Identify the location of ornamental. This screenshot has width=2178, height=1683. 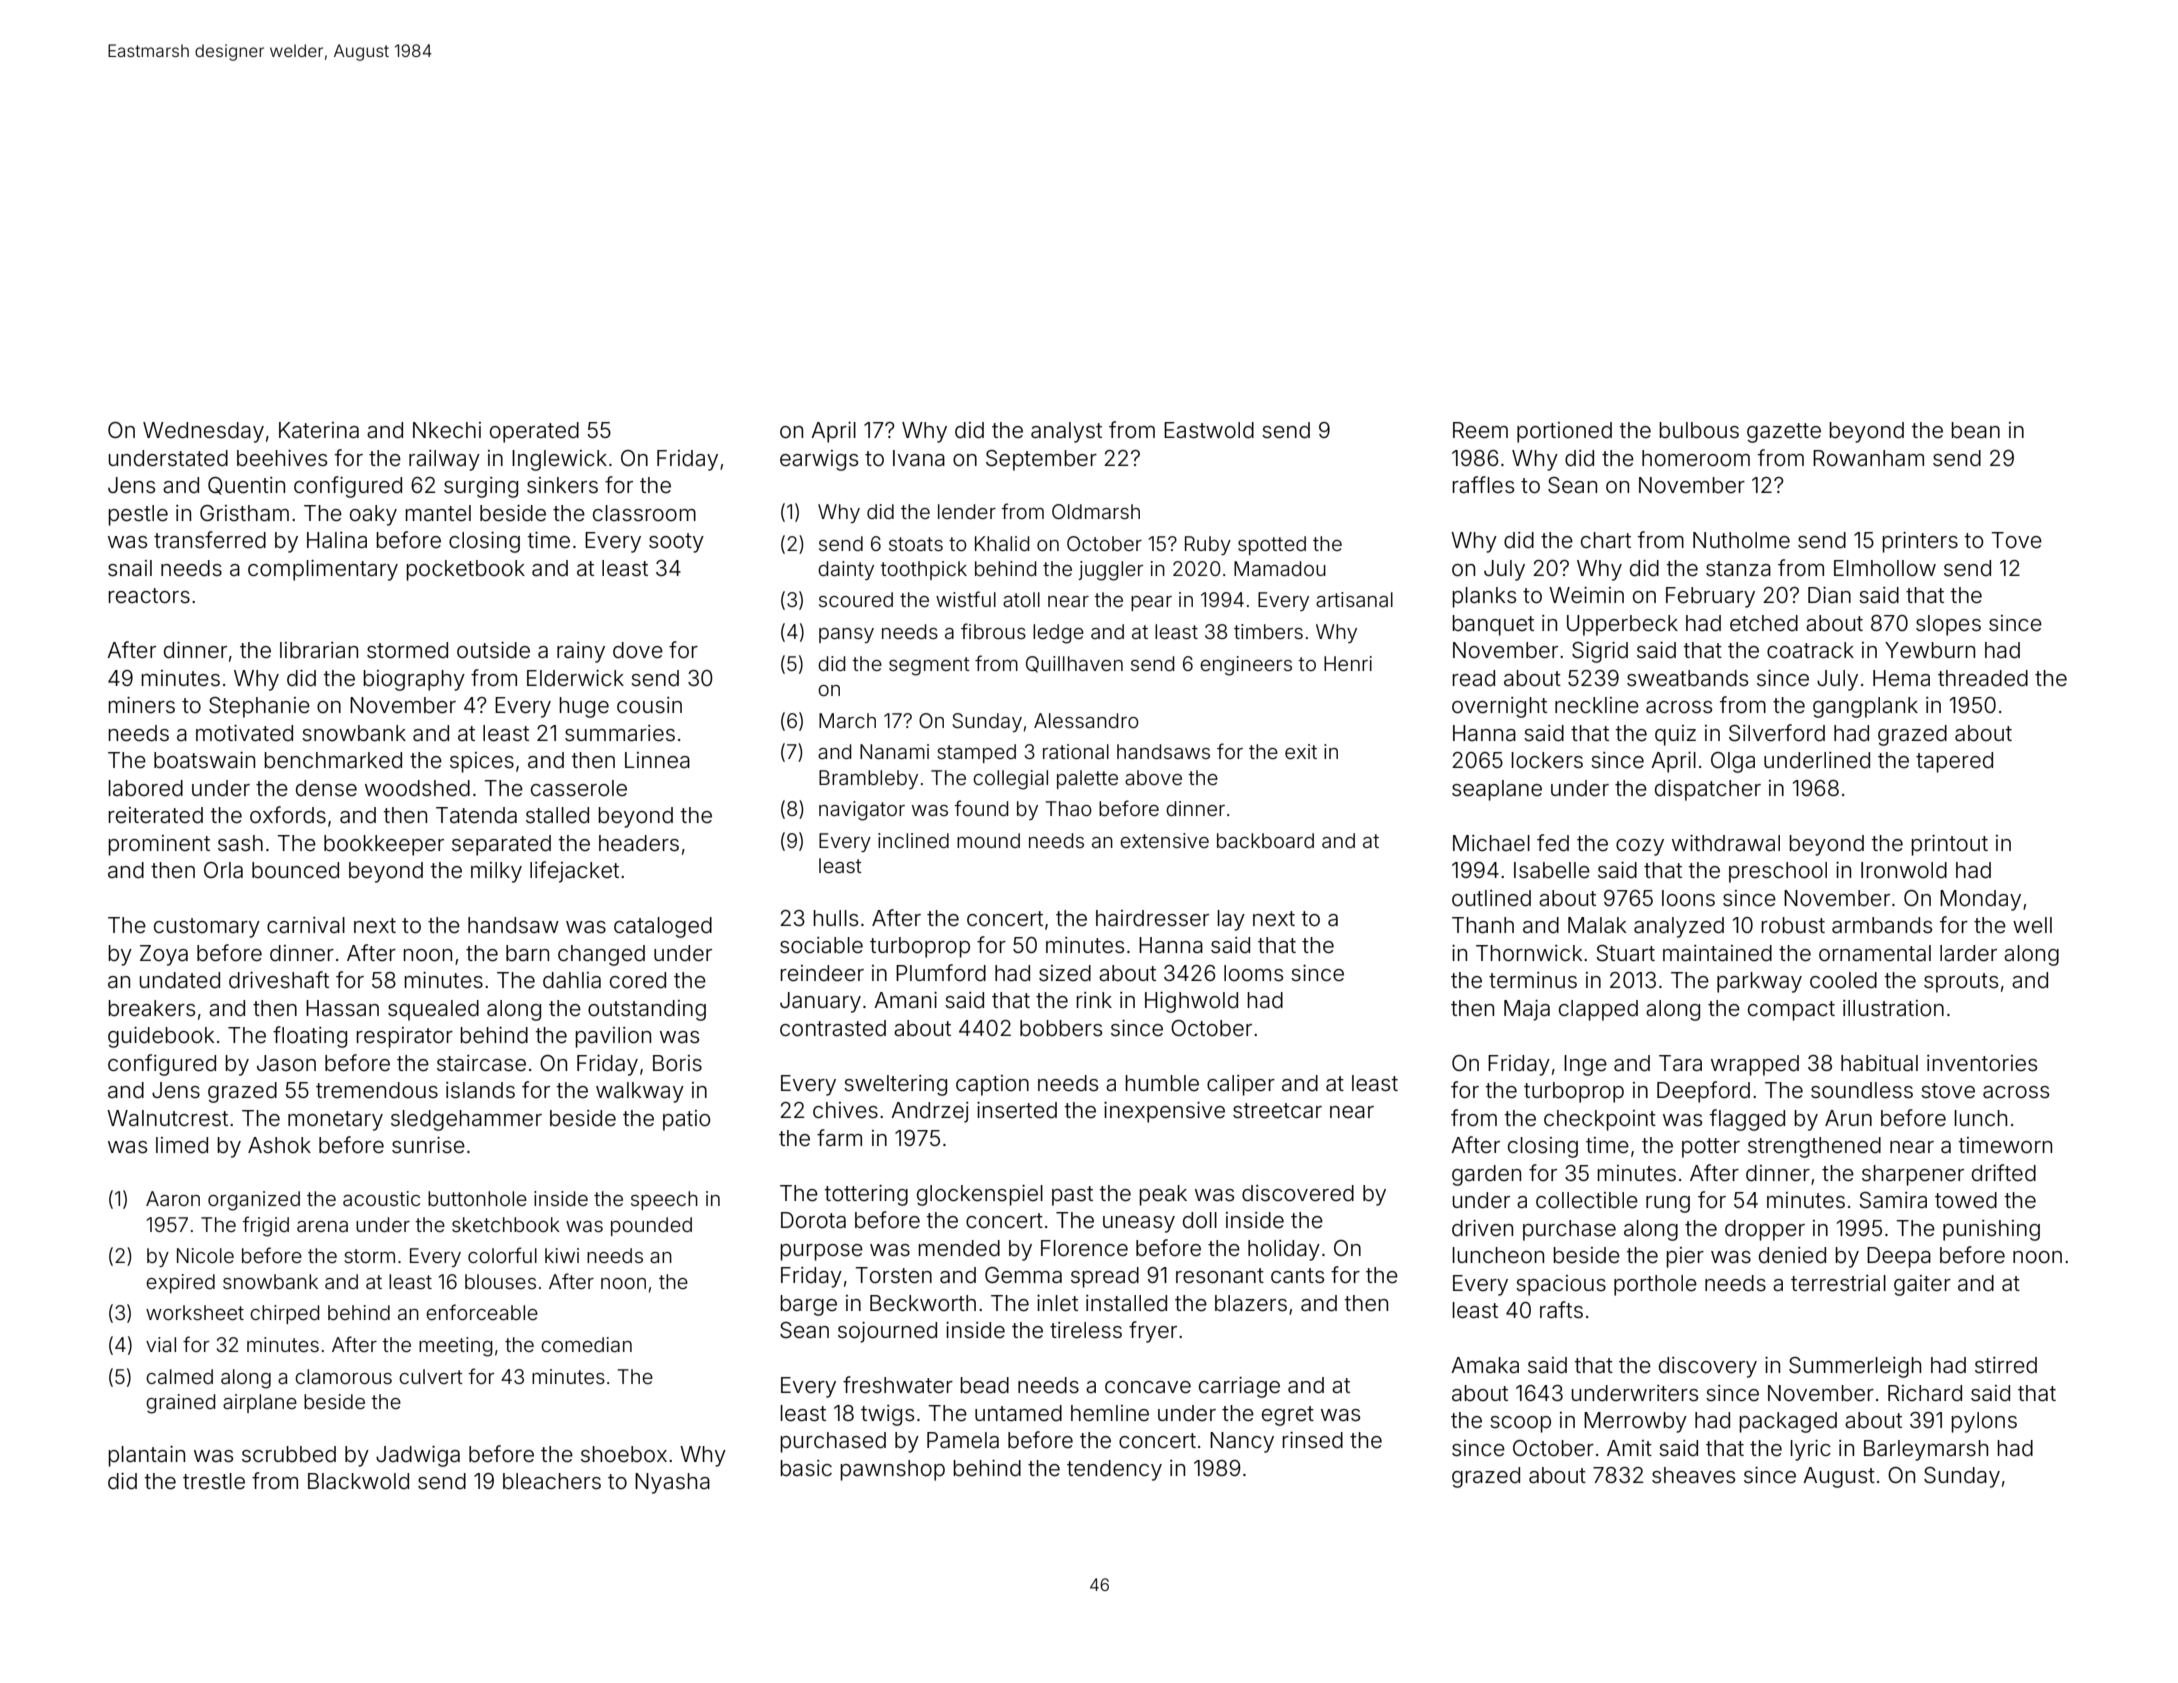
(1875, 953).
